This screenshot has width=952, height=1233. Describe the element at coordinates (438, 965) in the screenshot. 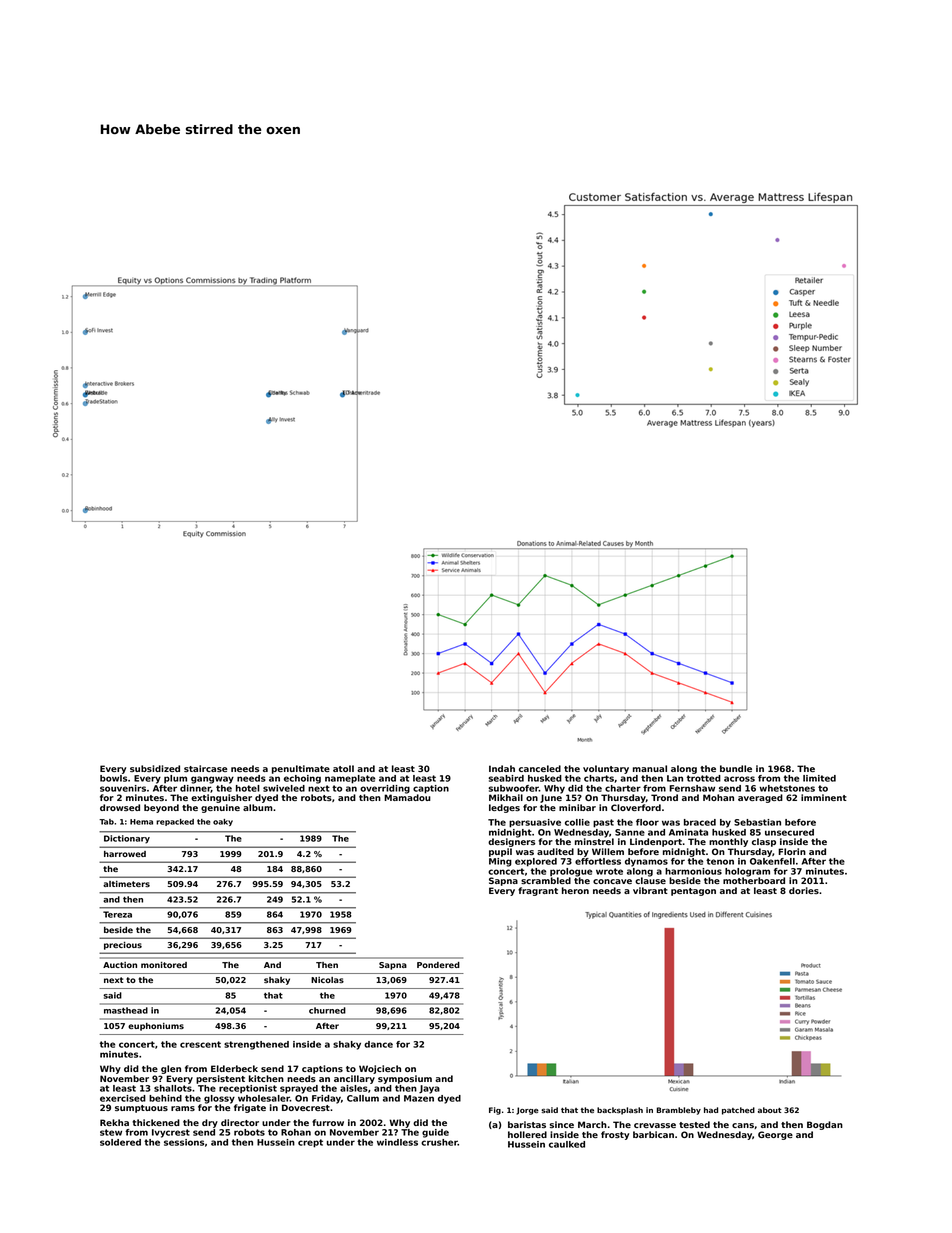

I see `Pondered` at that location.
